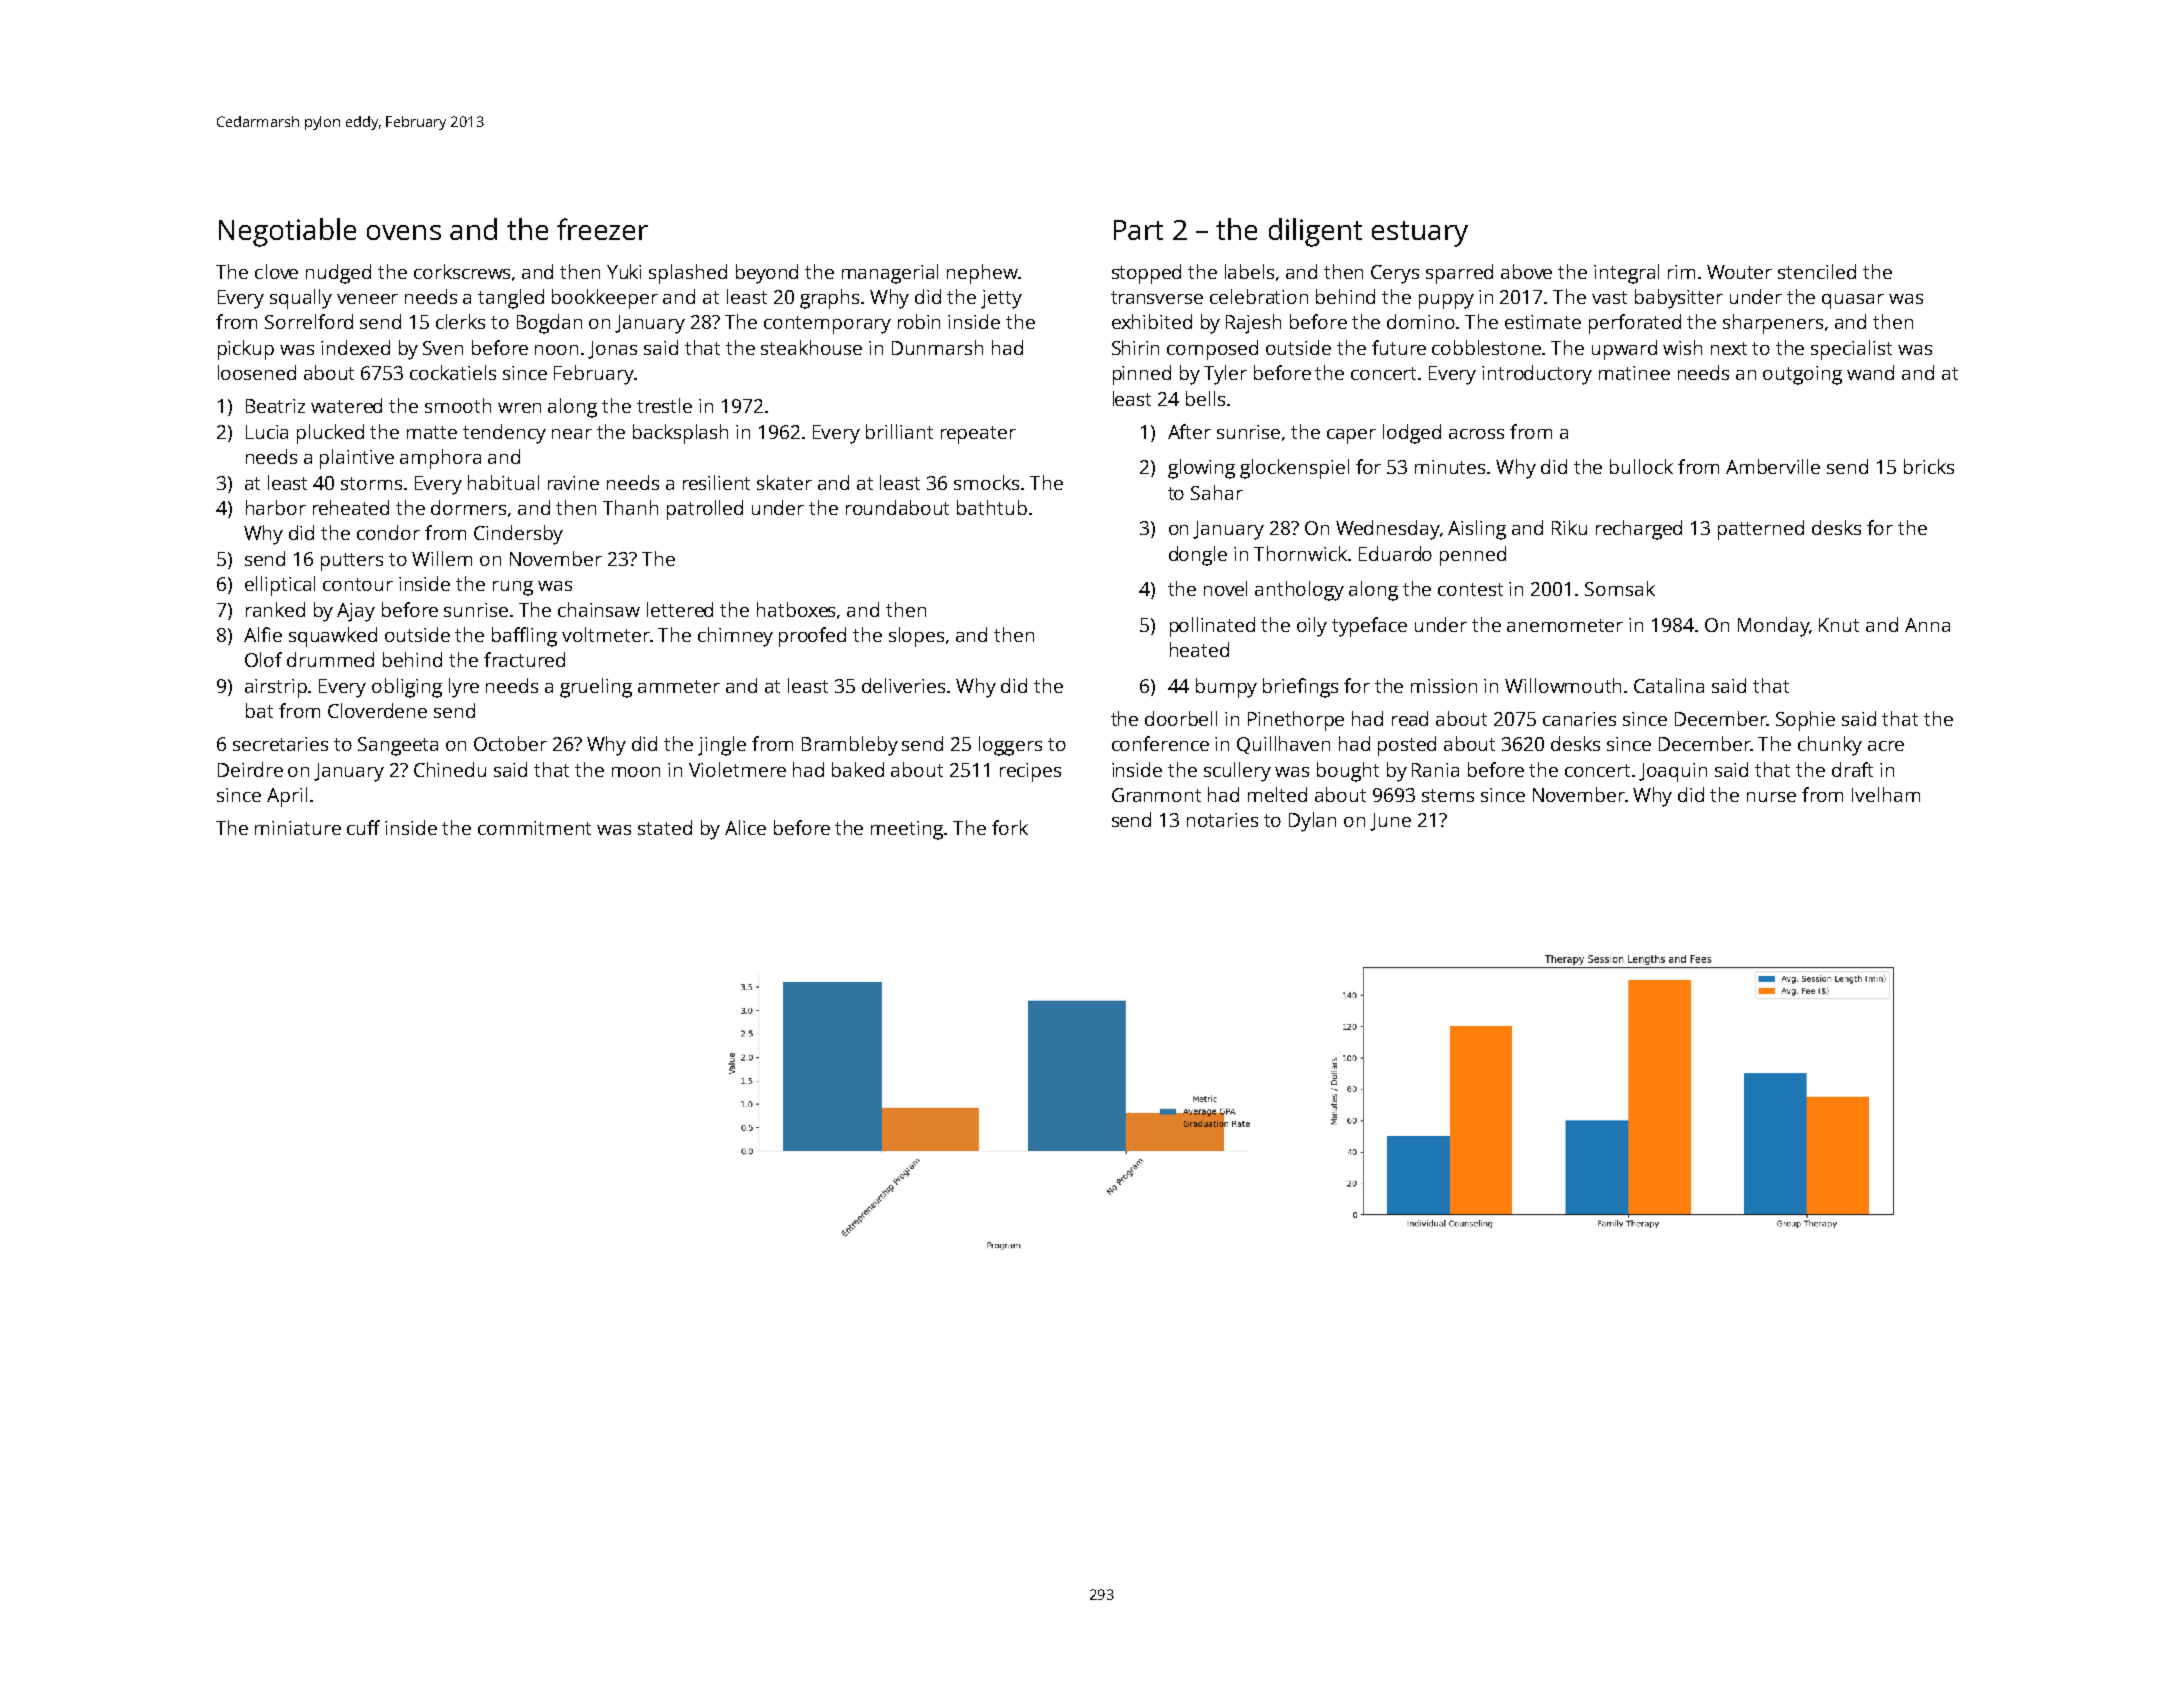 The width and height of the screenshot is (2178, 1683). Describe the element at coordinates (1729, 348) in the screenshot. I see `next` at that location.
